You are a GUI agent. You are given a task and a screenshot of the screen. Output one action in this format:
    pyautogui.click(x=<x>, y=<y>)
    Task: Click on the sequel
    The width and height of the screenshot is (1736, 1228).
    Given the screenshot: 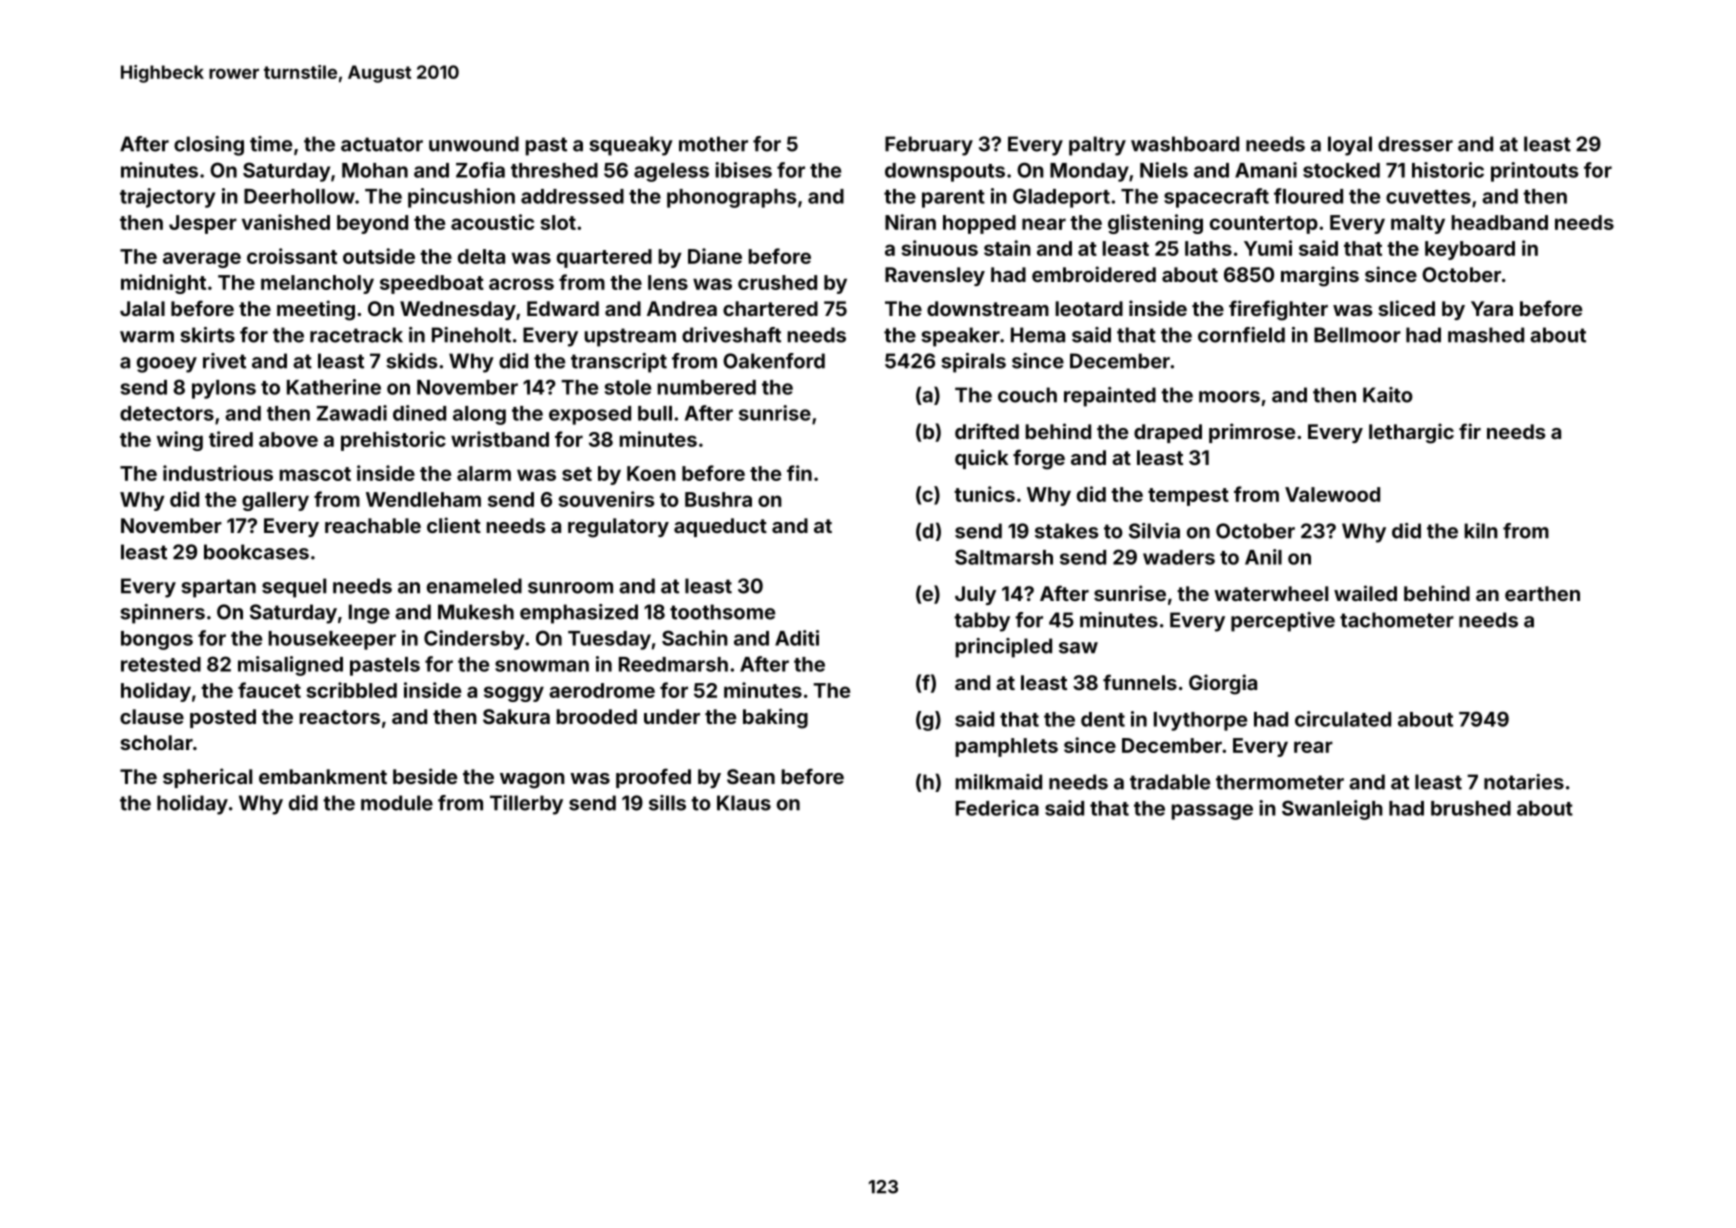 What is the action you would take?
    pyautogui.click(x=294, y=588)
